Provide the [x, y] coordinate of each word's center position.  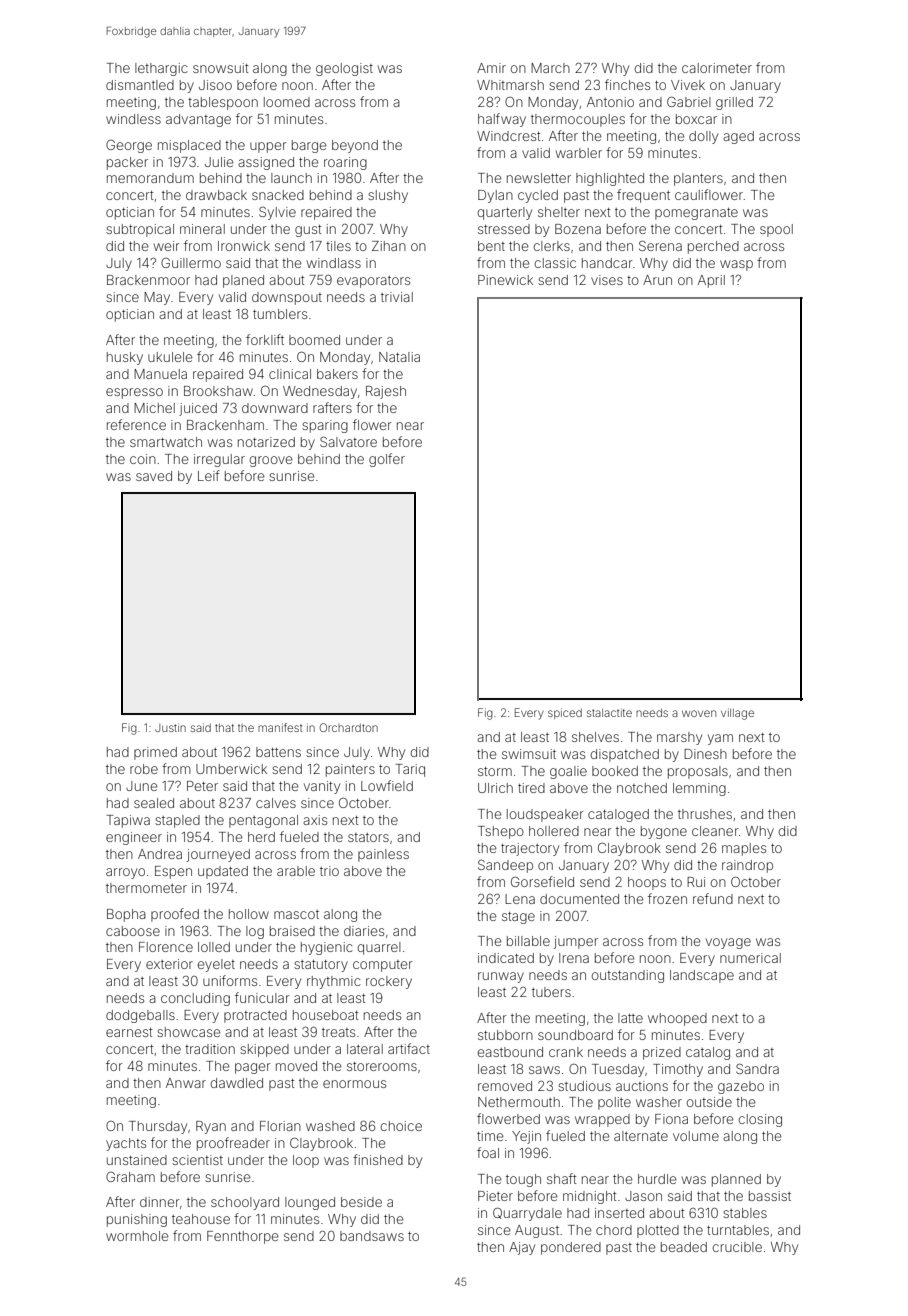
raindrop [747, 866]
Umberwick [231, 769]
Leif [209, 475]
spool [776, 230]
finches [627, 84]
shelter [559, 212]
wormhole [137, 1236]
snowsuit [221, 68]
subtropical [140, 230]
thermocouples [578, 120]
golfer [387, 460]
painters [350, 770]
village [737, 714]
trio [329, 871]
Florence [166, 947]
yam [720, 739]
